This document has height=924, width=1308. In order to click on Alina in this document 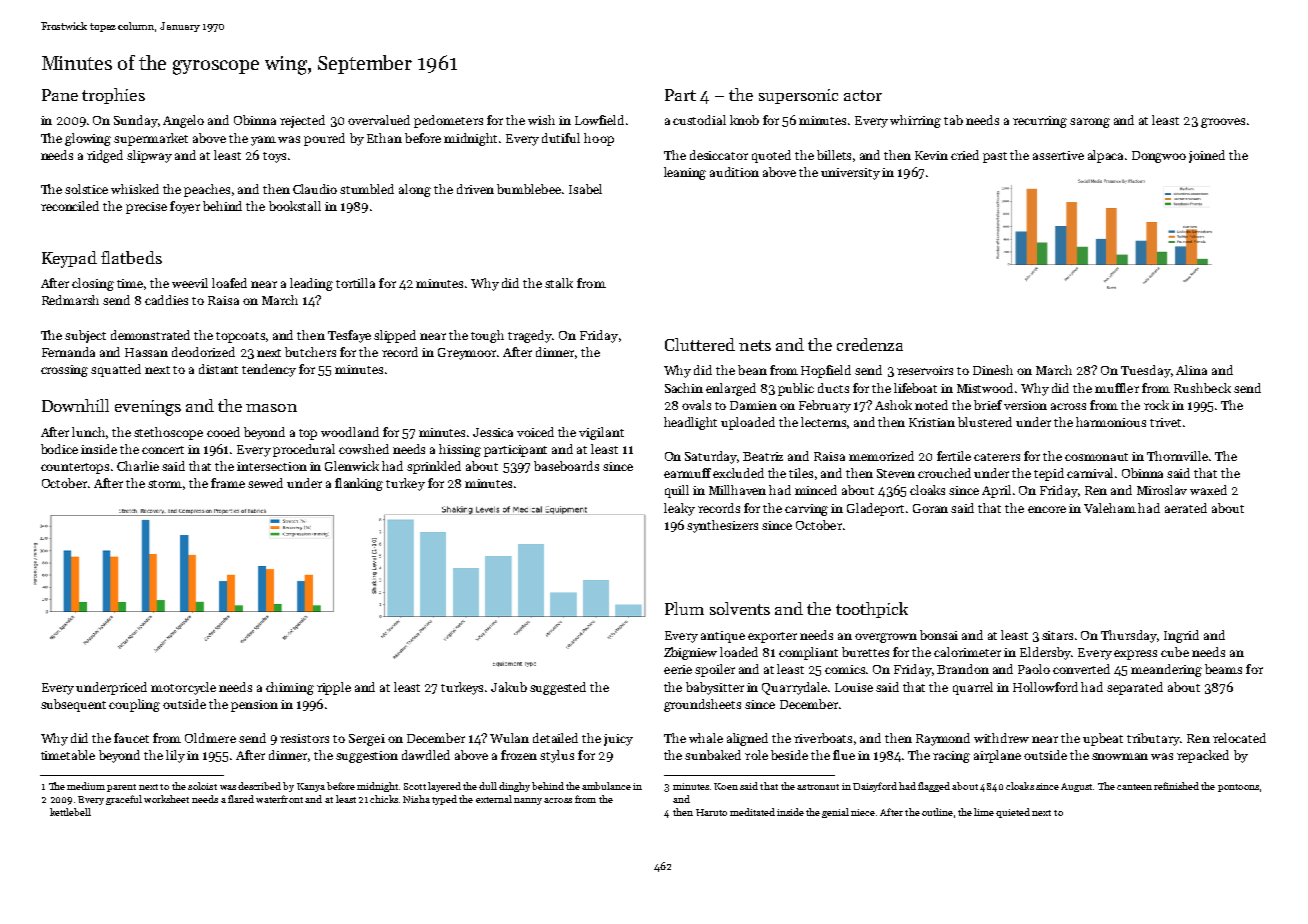, I will do `click(1191, 370)`.
